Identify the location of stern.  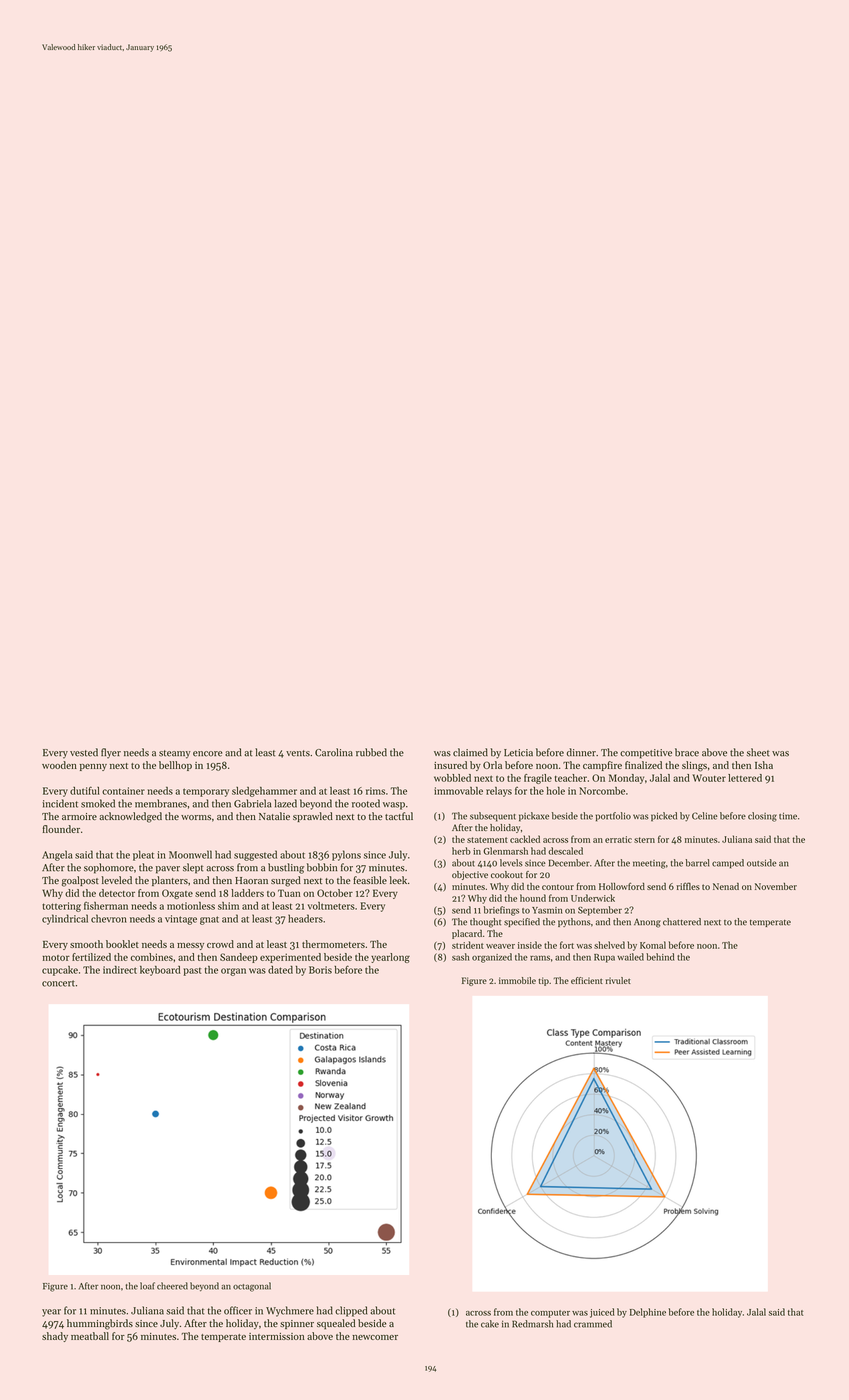
(644, 840).
